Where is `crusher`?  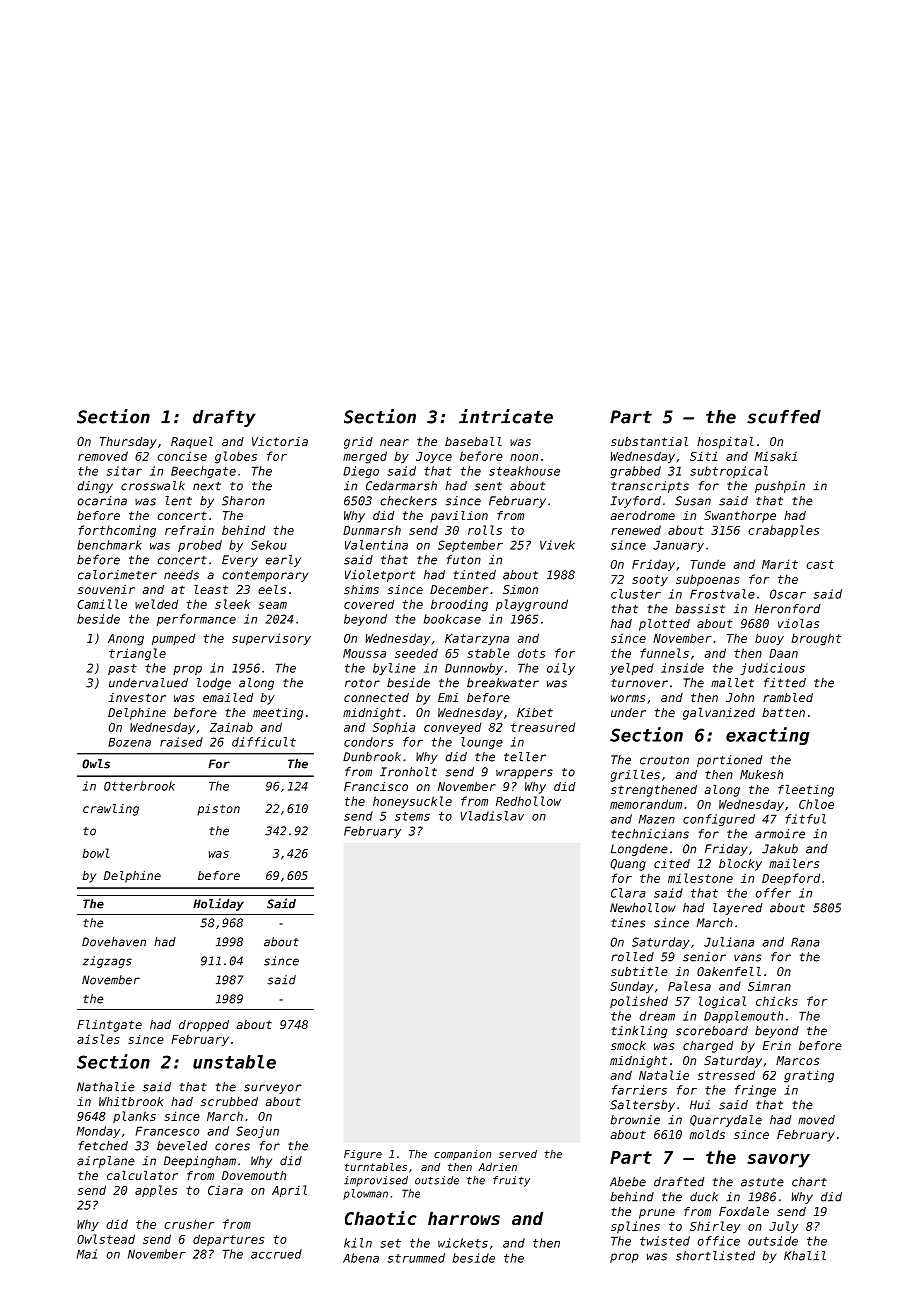 crusher is located at coordinates (189, 1224).
